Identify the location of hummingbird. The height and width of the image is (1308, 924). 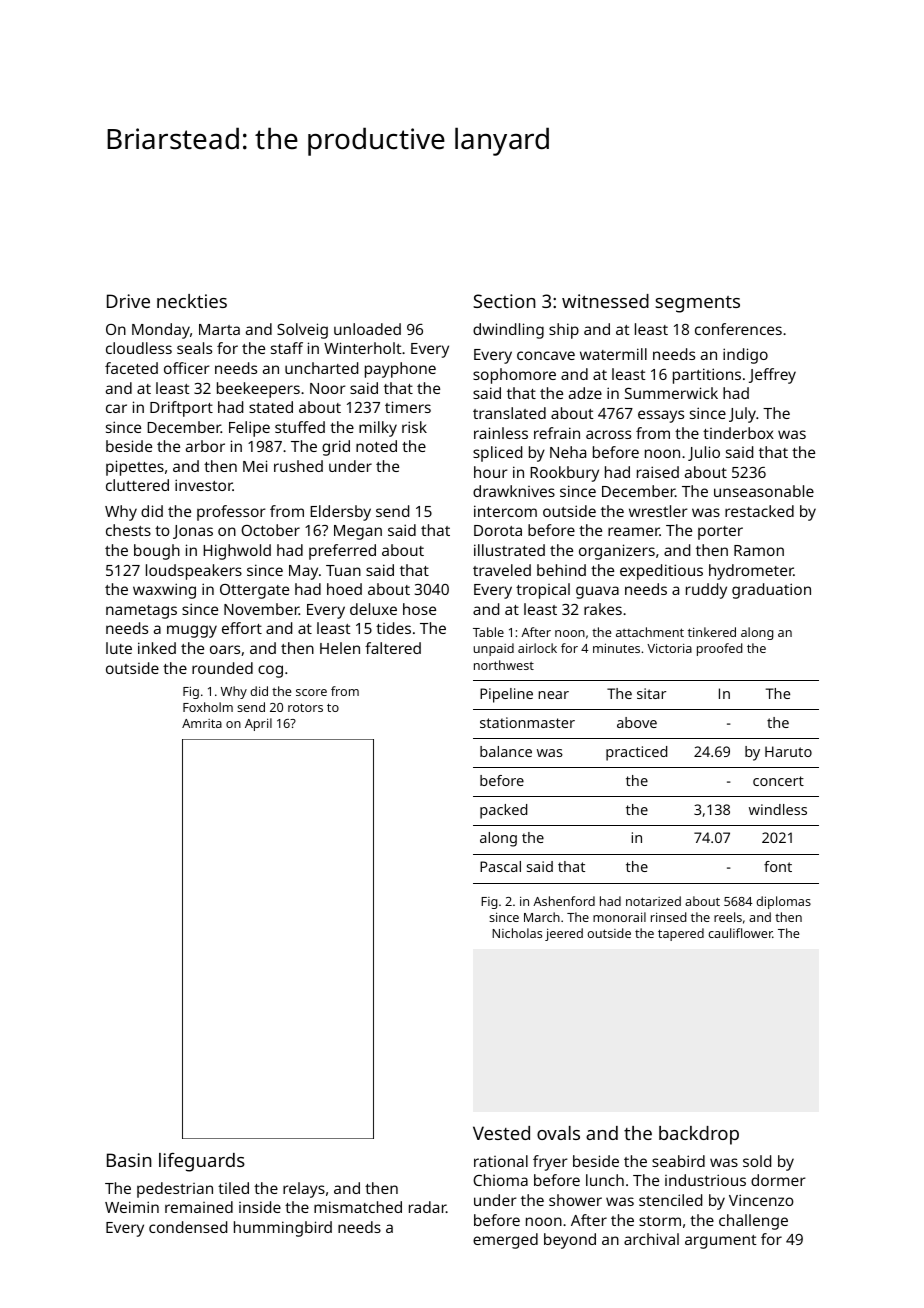
(283, 1229).
